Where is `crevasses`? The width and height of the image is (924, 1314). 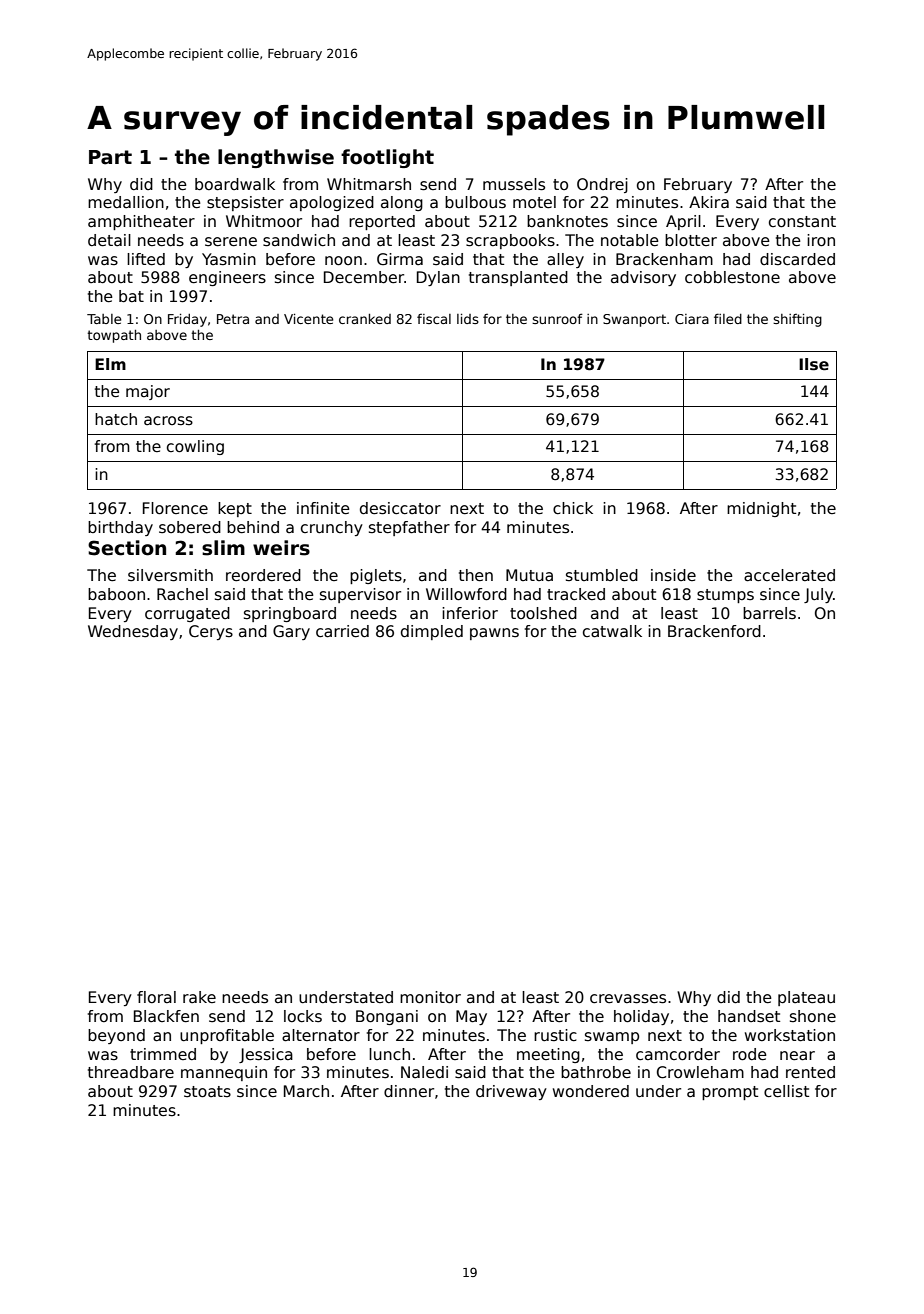 crevasses is located at coordinates (628, 999).
